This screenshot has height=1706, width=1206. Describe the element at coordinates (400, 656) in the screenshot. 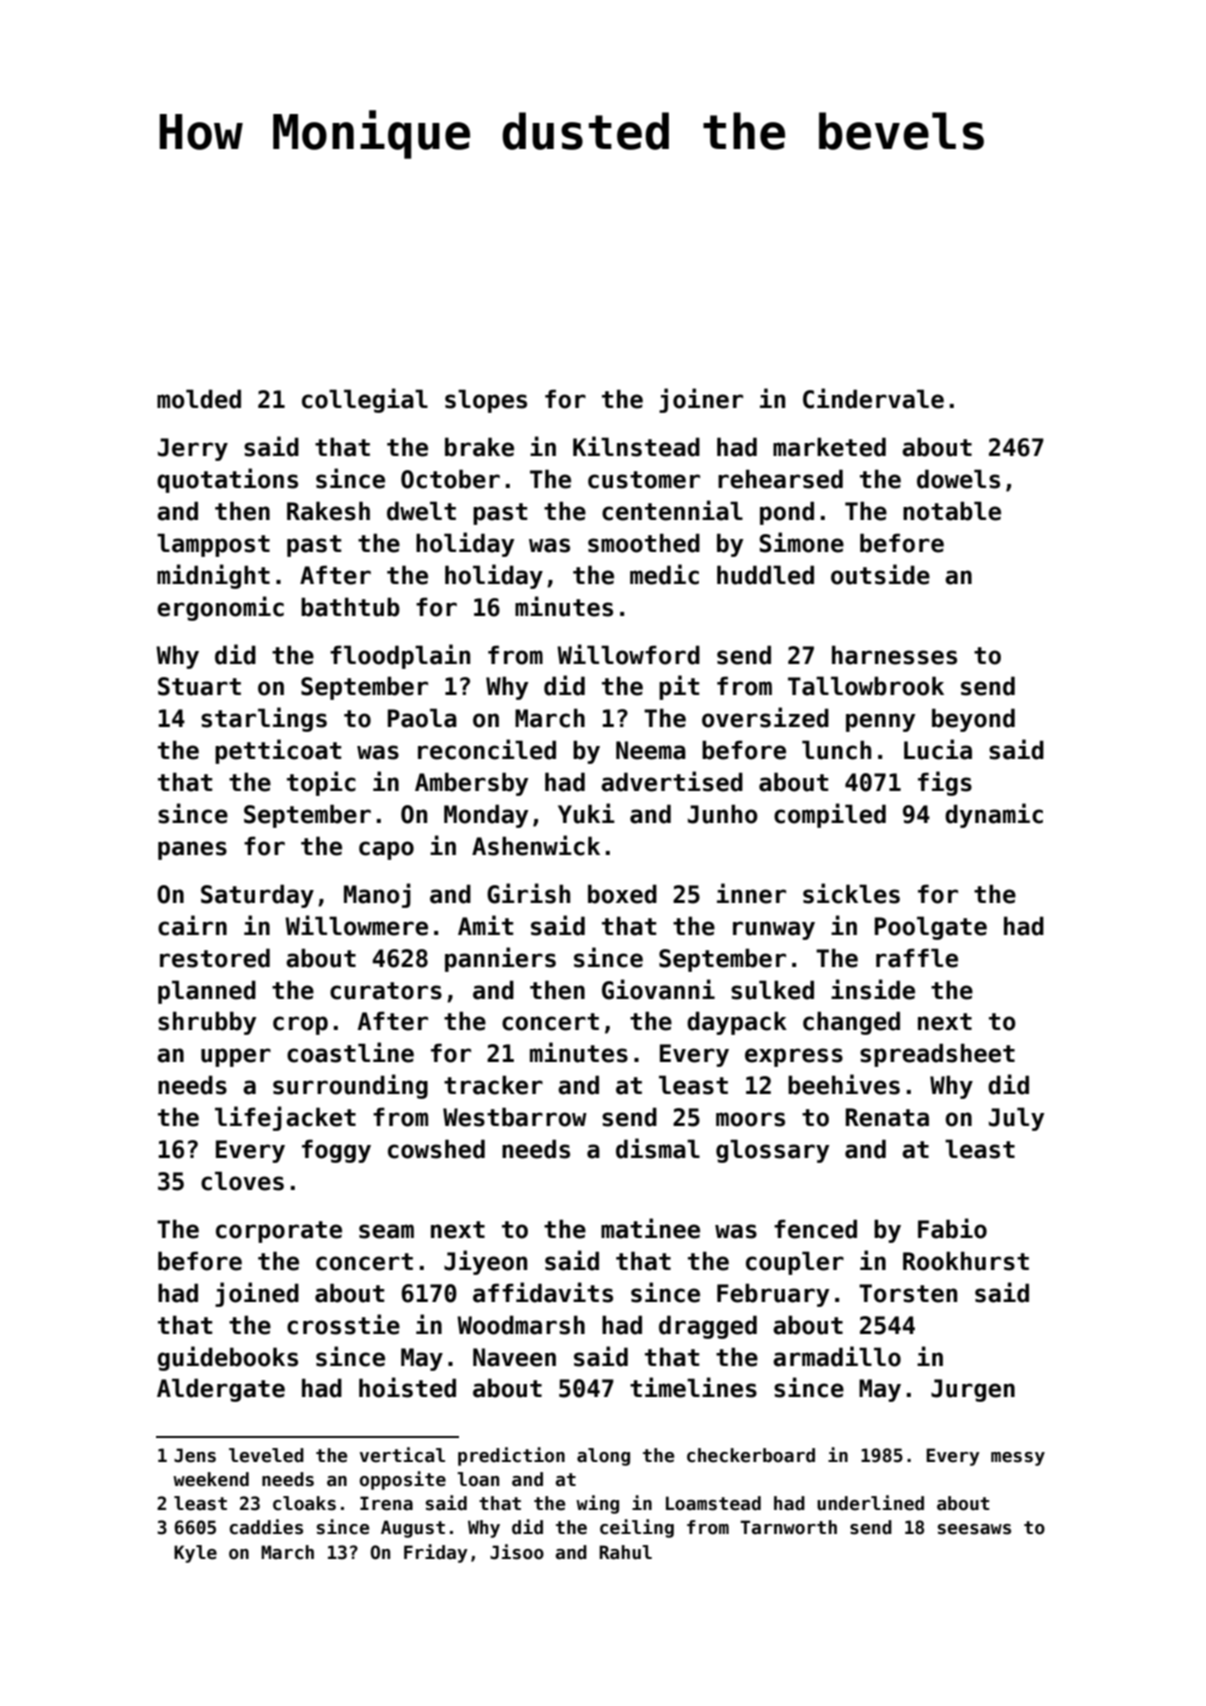

I see `floodplain` at that location.
